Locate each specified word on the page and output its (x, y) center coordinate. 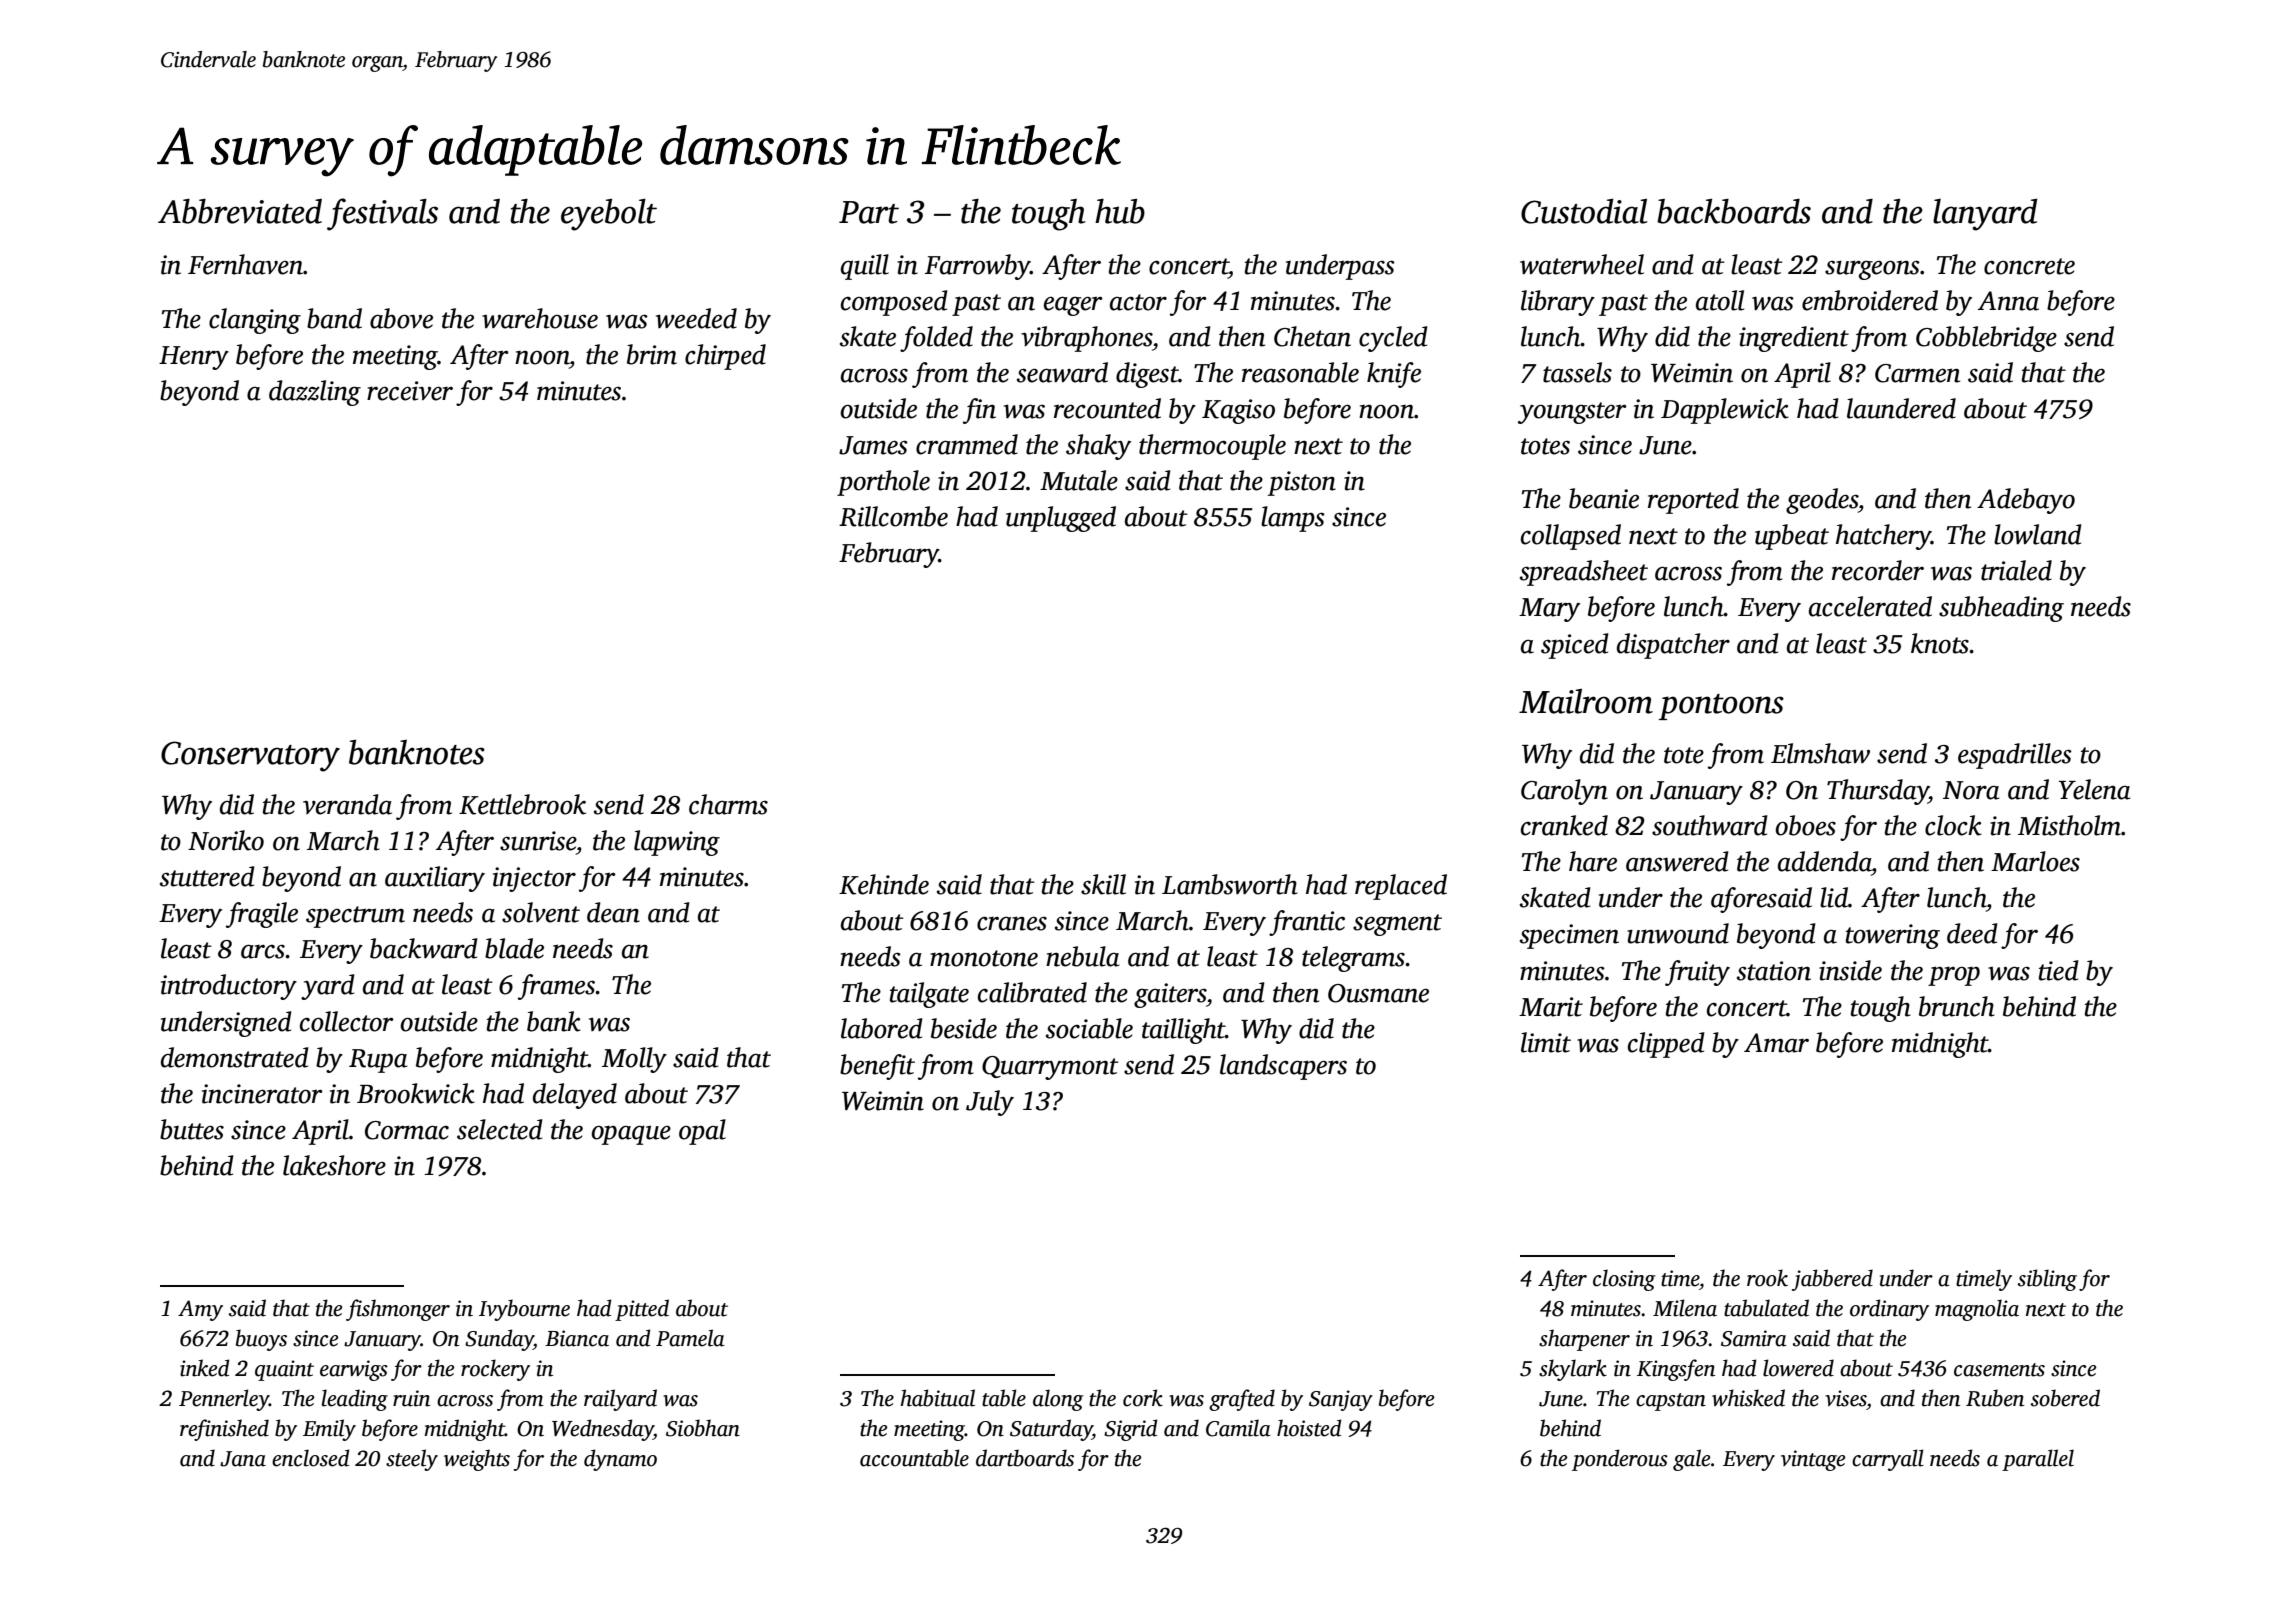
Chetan (1312, 336)
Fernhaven (245, 264)
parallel (2038, 1460)
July (990, 1103)
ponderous (1620, 1460)
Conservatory (250, 756)
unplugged (1061, 519)
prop (1954, 976)
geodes (1822, 501)
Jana (243, 1459)
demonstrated (234, 1057)
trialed (2016, 570)
